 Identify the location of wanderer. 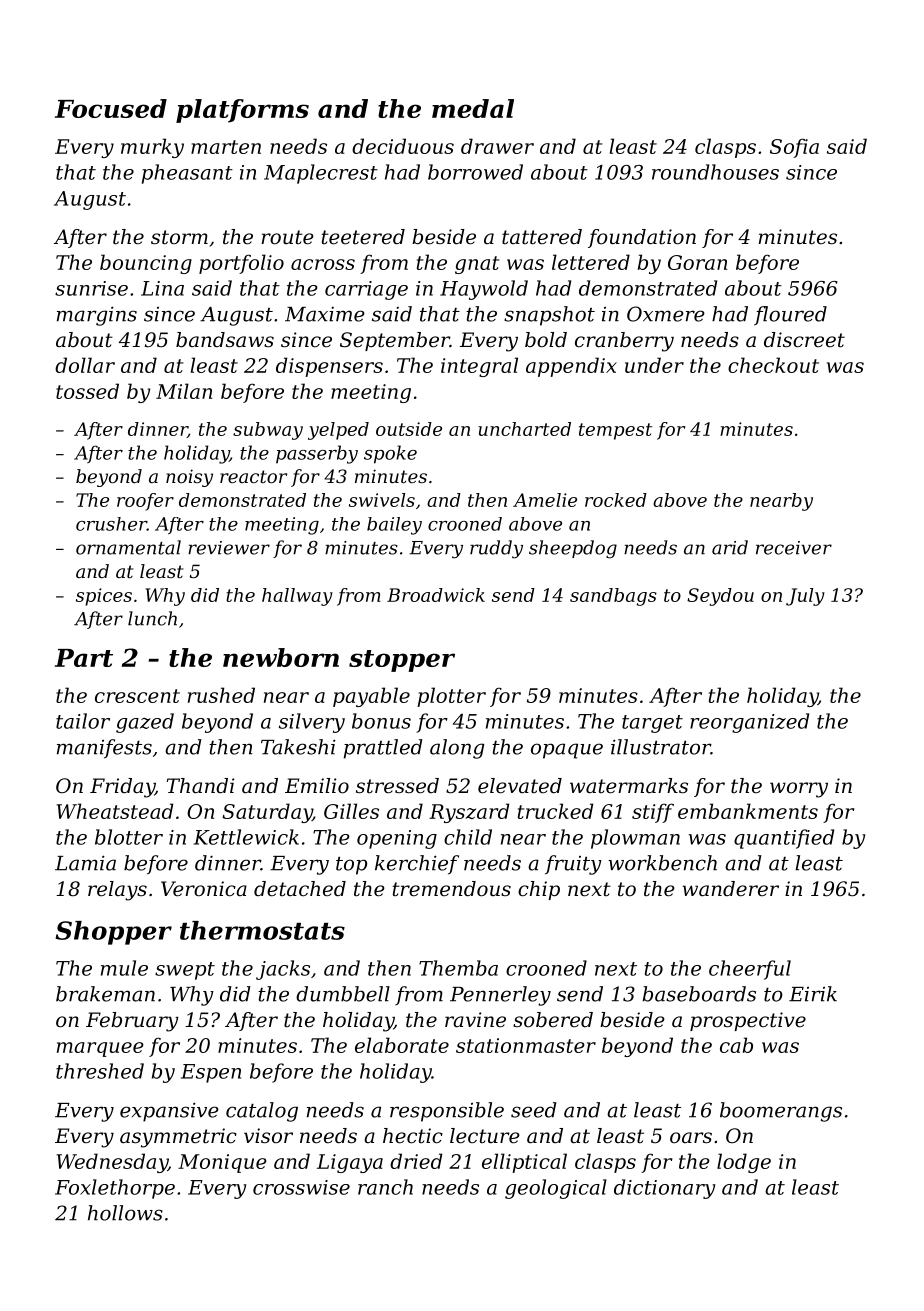
(731, 889).
